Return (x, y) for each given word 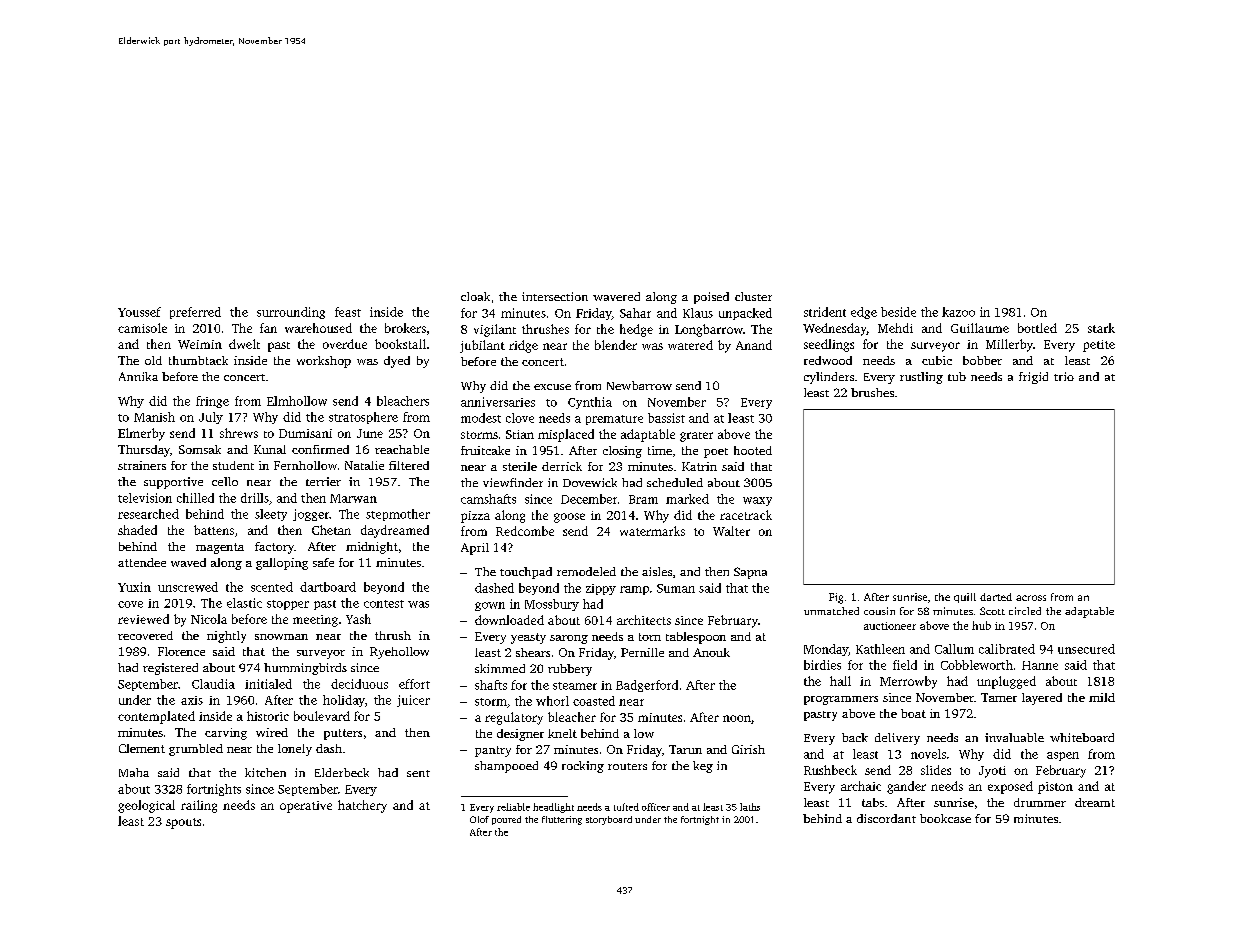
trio (1064, 376)
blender (616, 345)
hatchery (362, 806)
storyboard (609, 820)
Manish (154, 417)
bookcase (945, 818)
